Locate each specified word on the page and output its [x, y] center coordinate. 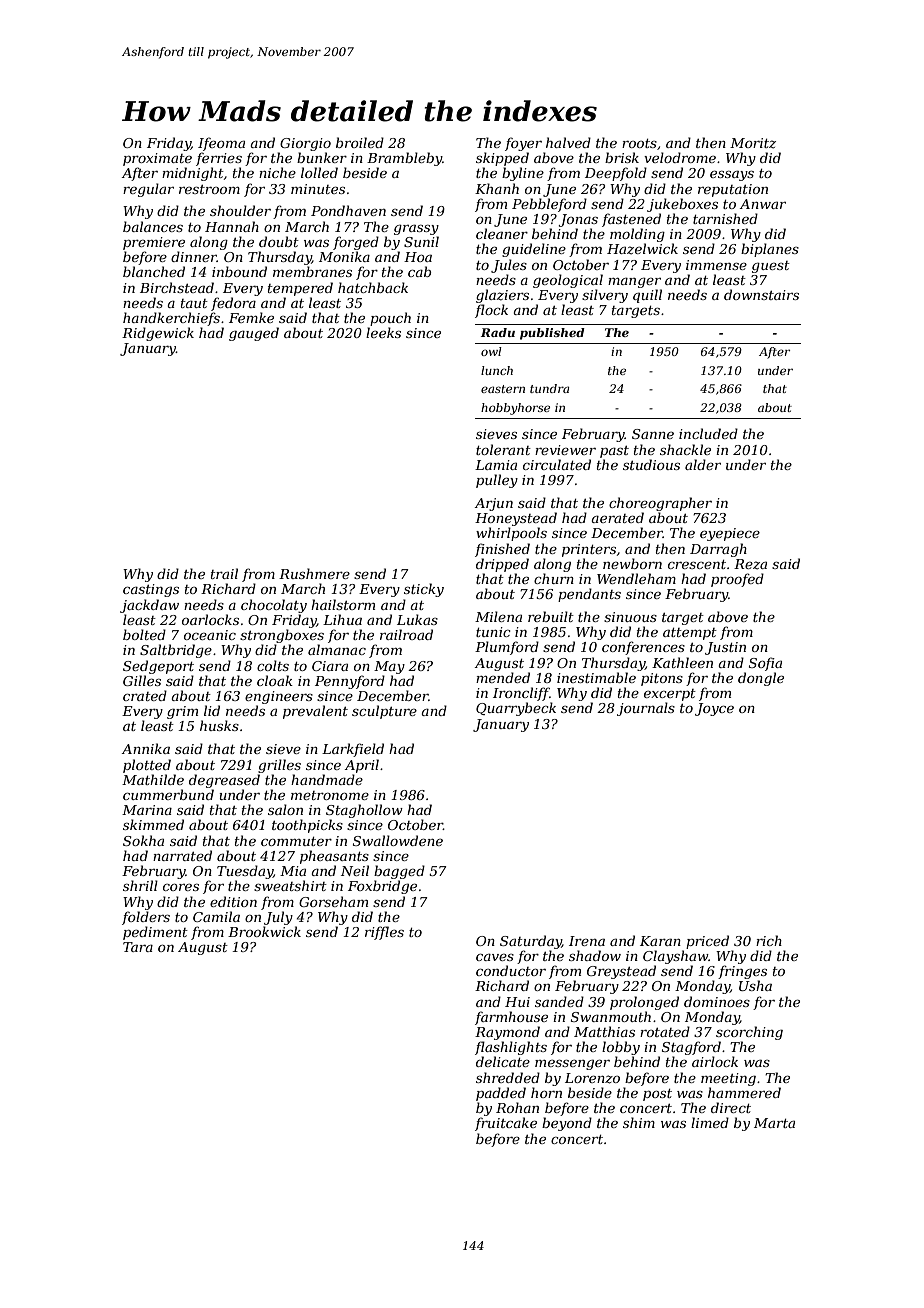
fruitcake [506, 1124]
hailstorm [343, 604]
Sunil [421, 241]
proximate [157, 159]
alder [703, 464]
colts [273, 665]
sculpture [384, 712]
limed [710, 1122]
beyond [567, 1124]
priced [707, 942]
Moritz [753, 143]
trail [224, 573]
